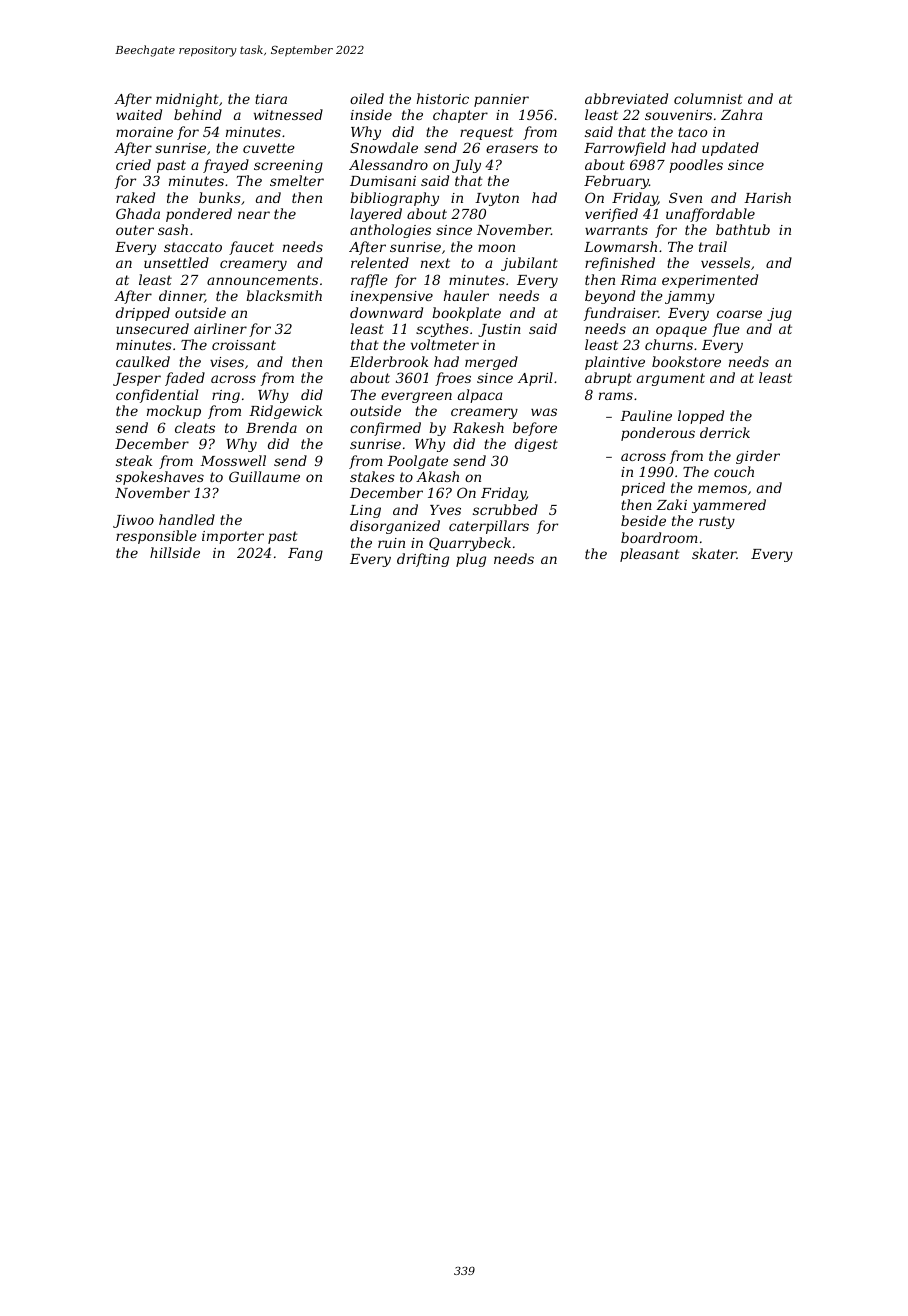  I want to click on Mosswell, so click(233, 460).
